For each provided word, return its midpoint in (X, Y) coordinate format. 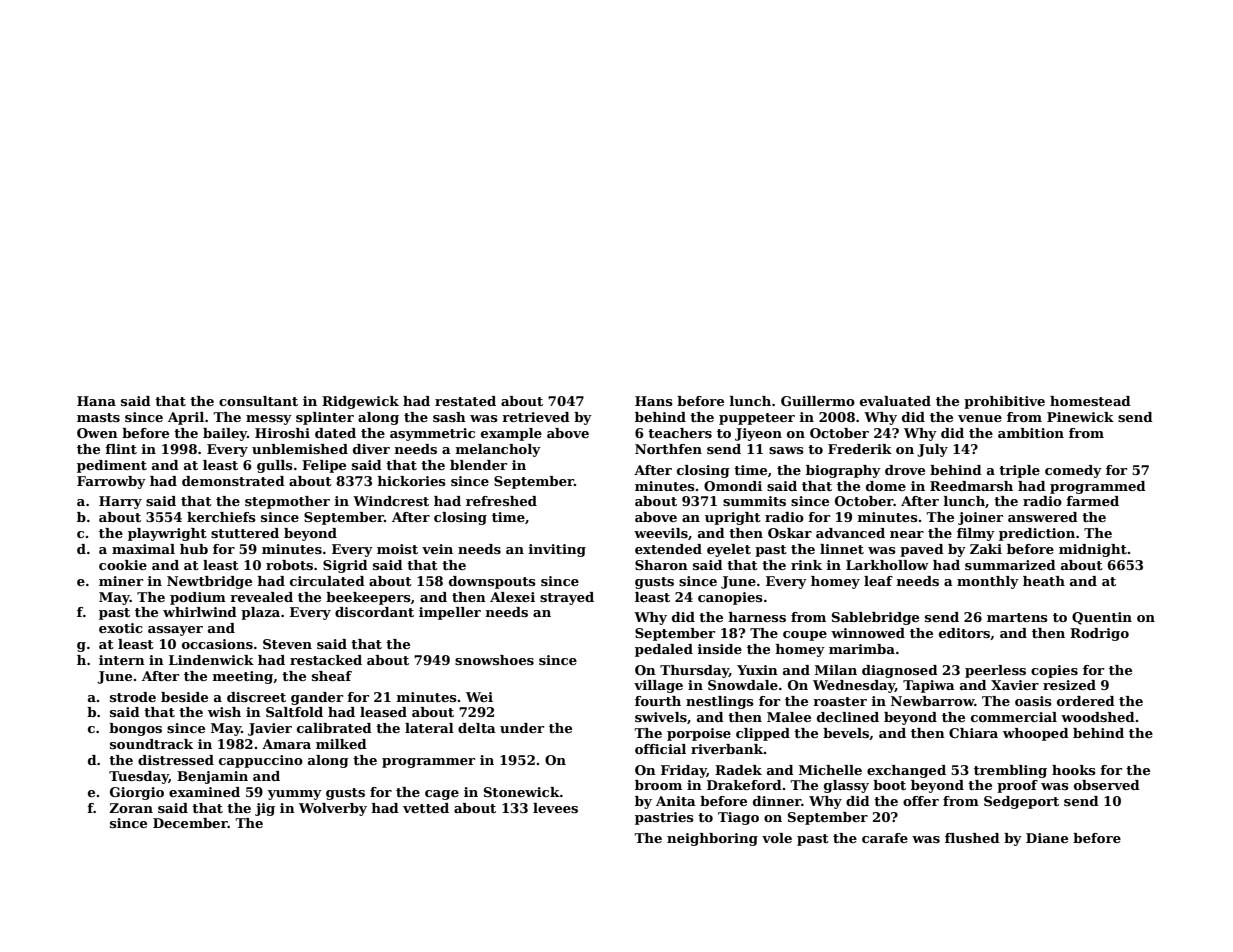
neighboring (712, 839)
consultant (258, 401)
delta (477, 728)
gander (317, 698)
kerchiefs (221, 517)
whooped (1036, 734)
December (190, 823)
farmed (1092, 501)
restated (465, 401)
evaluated (895, 401)
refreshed (501, 501)
